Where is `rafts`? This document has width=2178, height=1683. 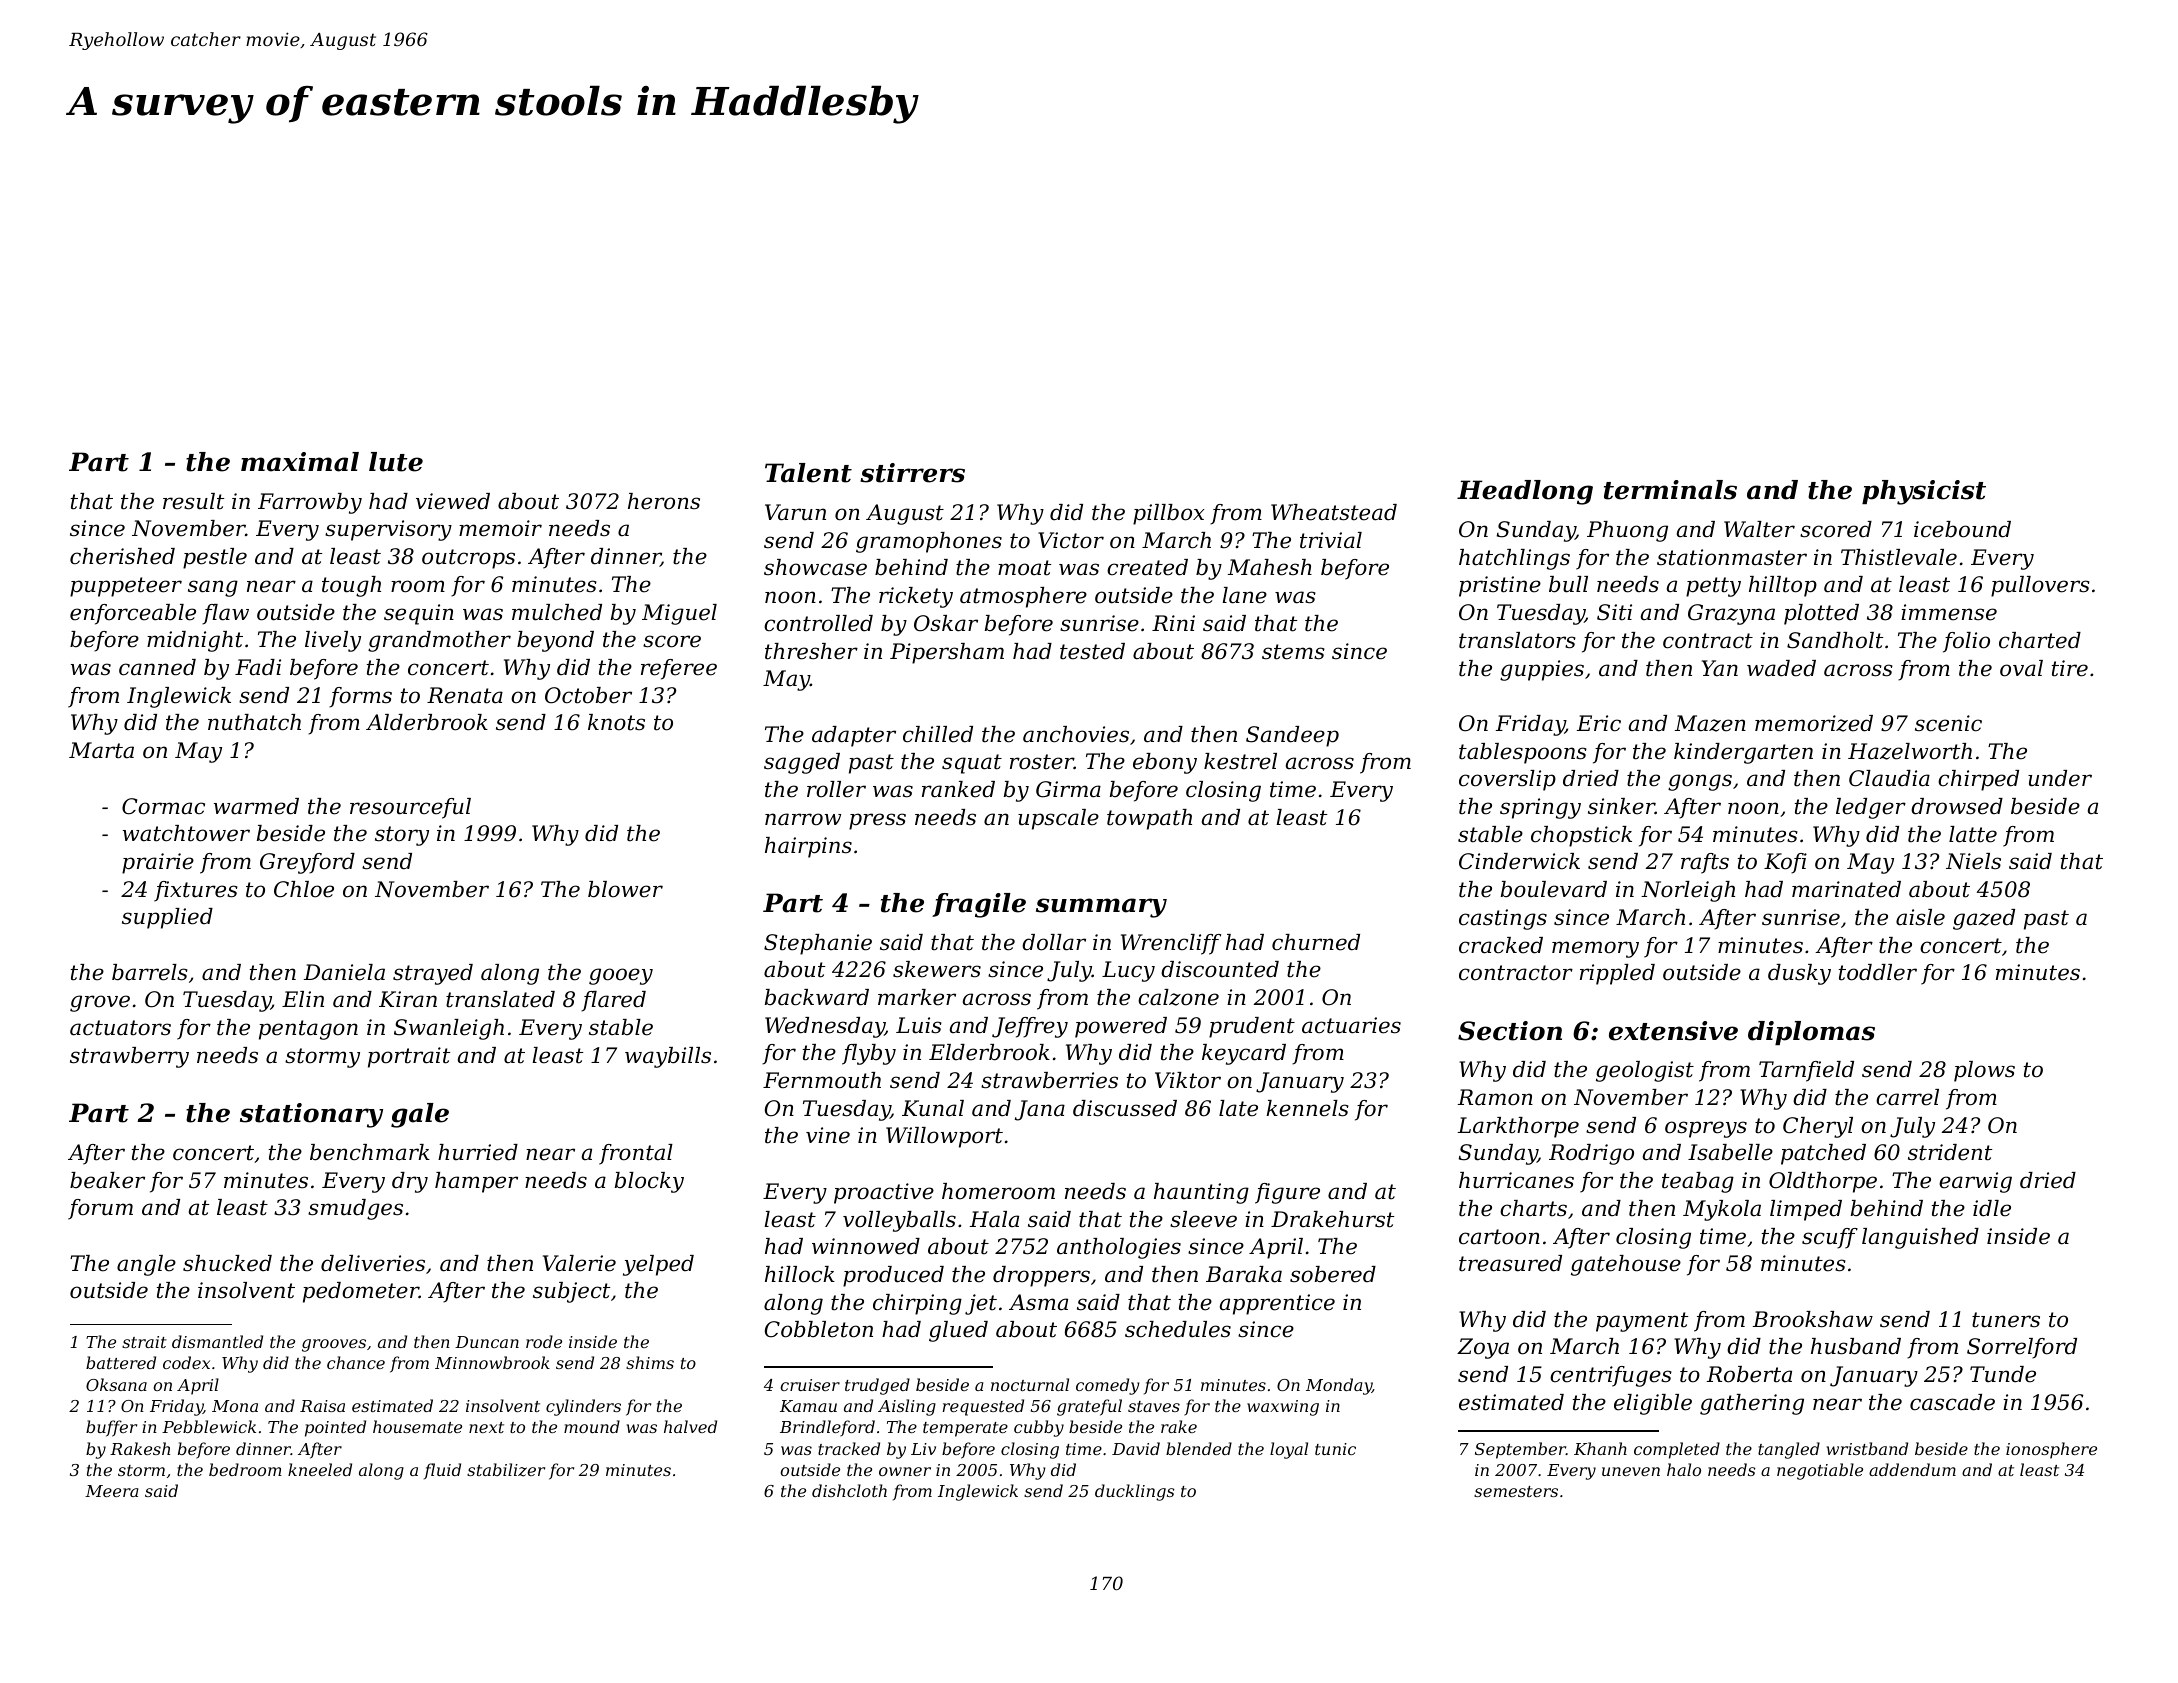 rafts is located at coordinates (1705, 863).
